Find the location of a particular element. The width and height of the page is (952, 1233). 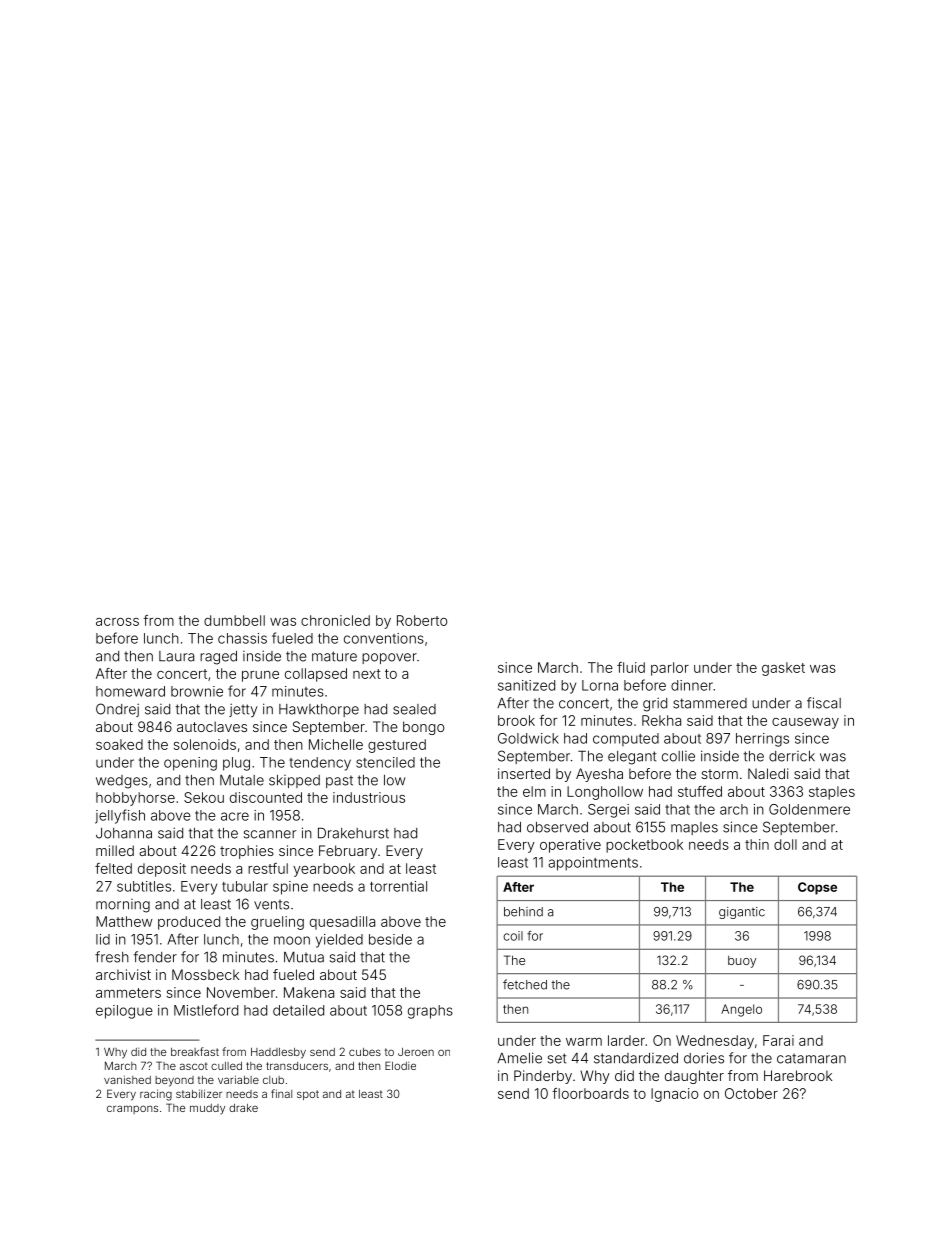

Ignacio is located at coordinates (674, 1095).
